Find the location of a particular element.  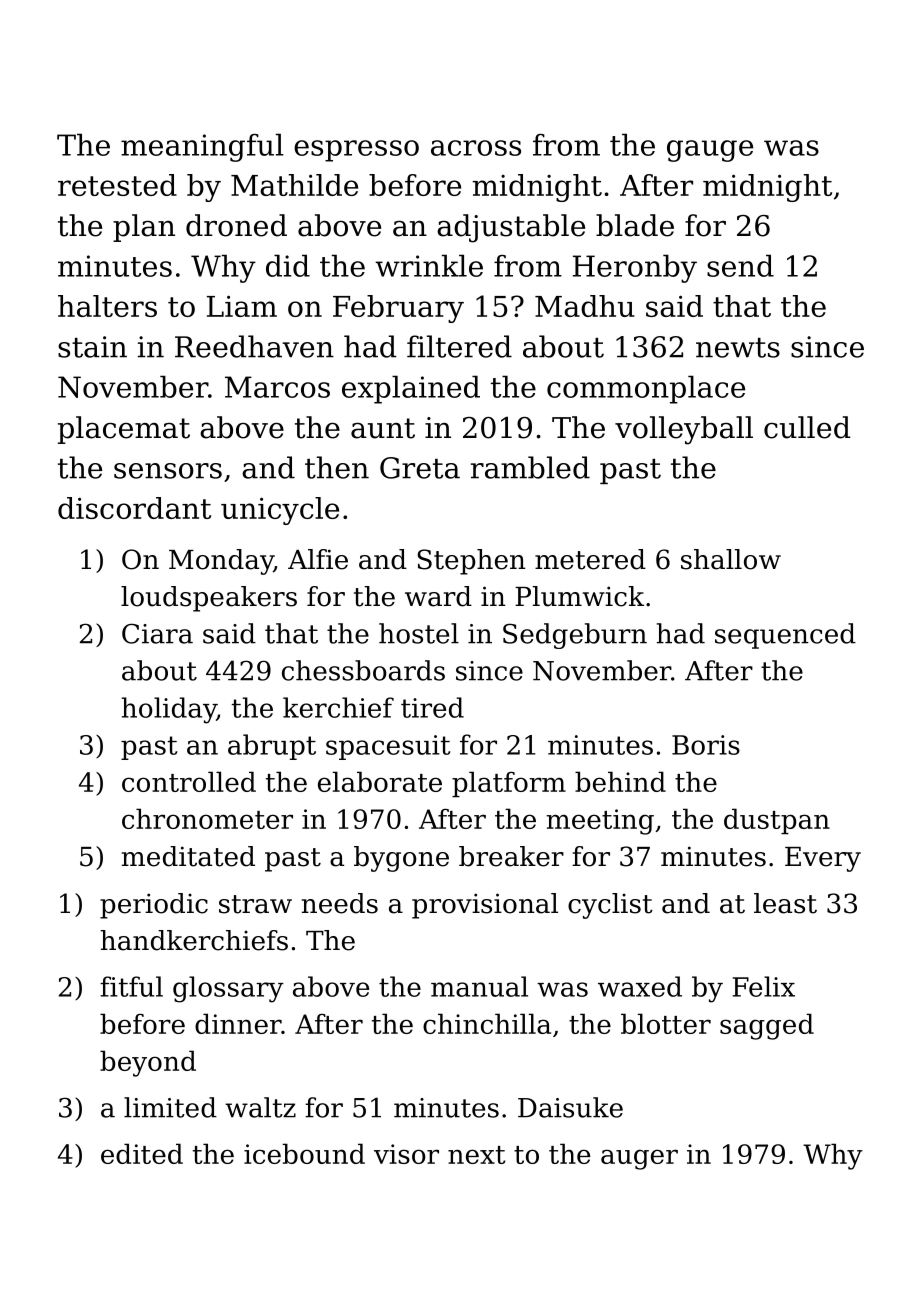

bygone is located at coordinates (401, 859).
